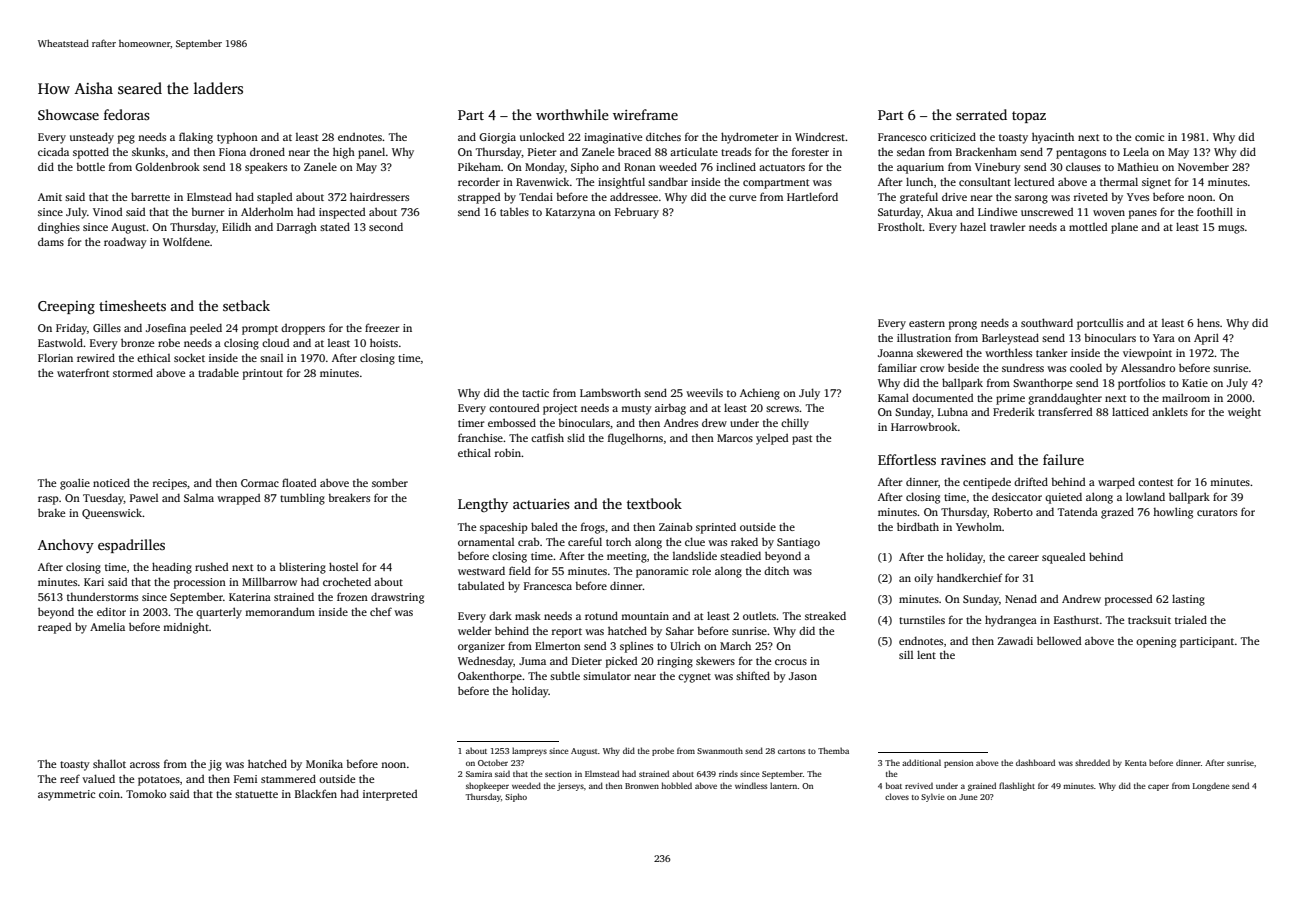 This image has width=1308, height=924. What do you see at coordinates (795, 424) in the image?
I see `chilly` at bounding box center [795, 424].
